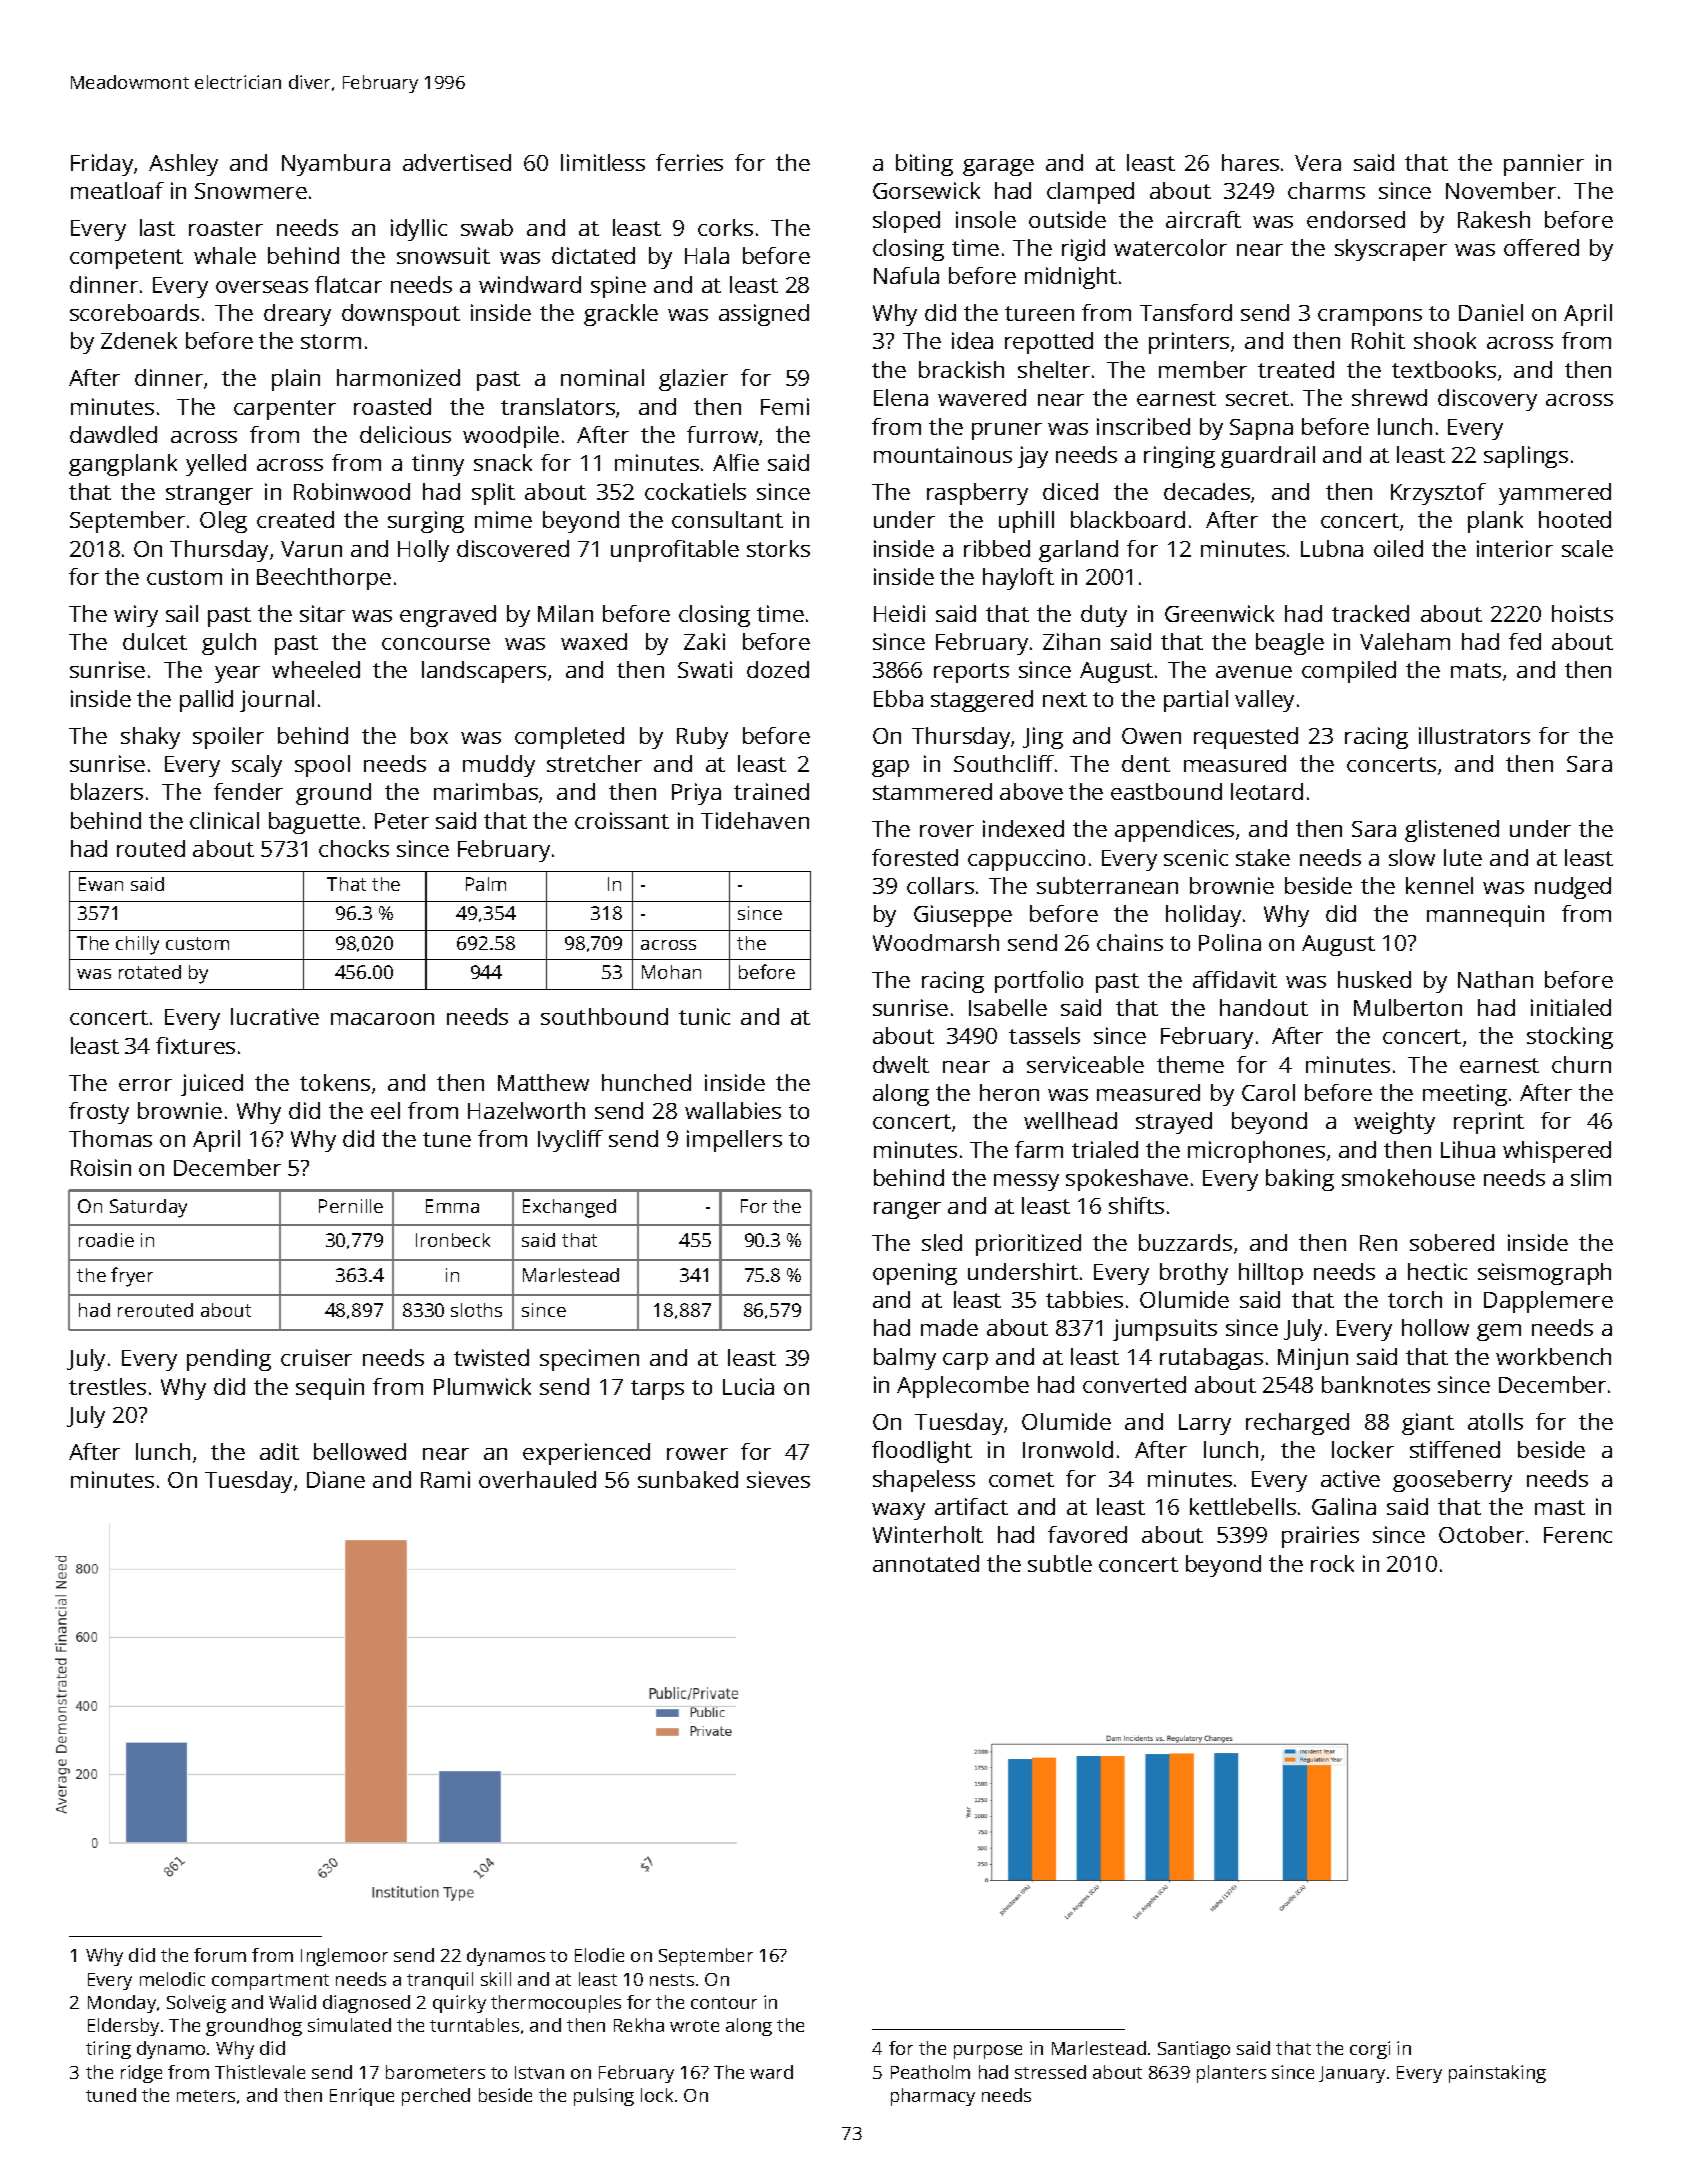 The width and height of the screenshot is (1683, 2178). What do you see at coordinates (1476, 670) in the screenshot?
I see `mats` at bounding box center [1476, 670].
